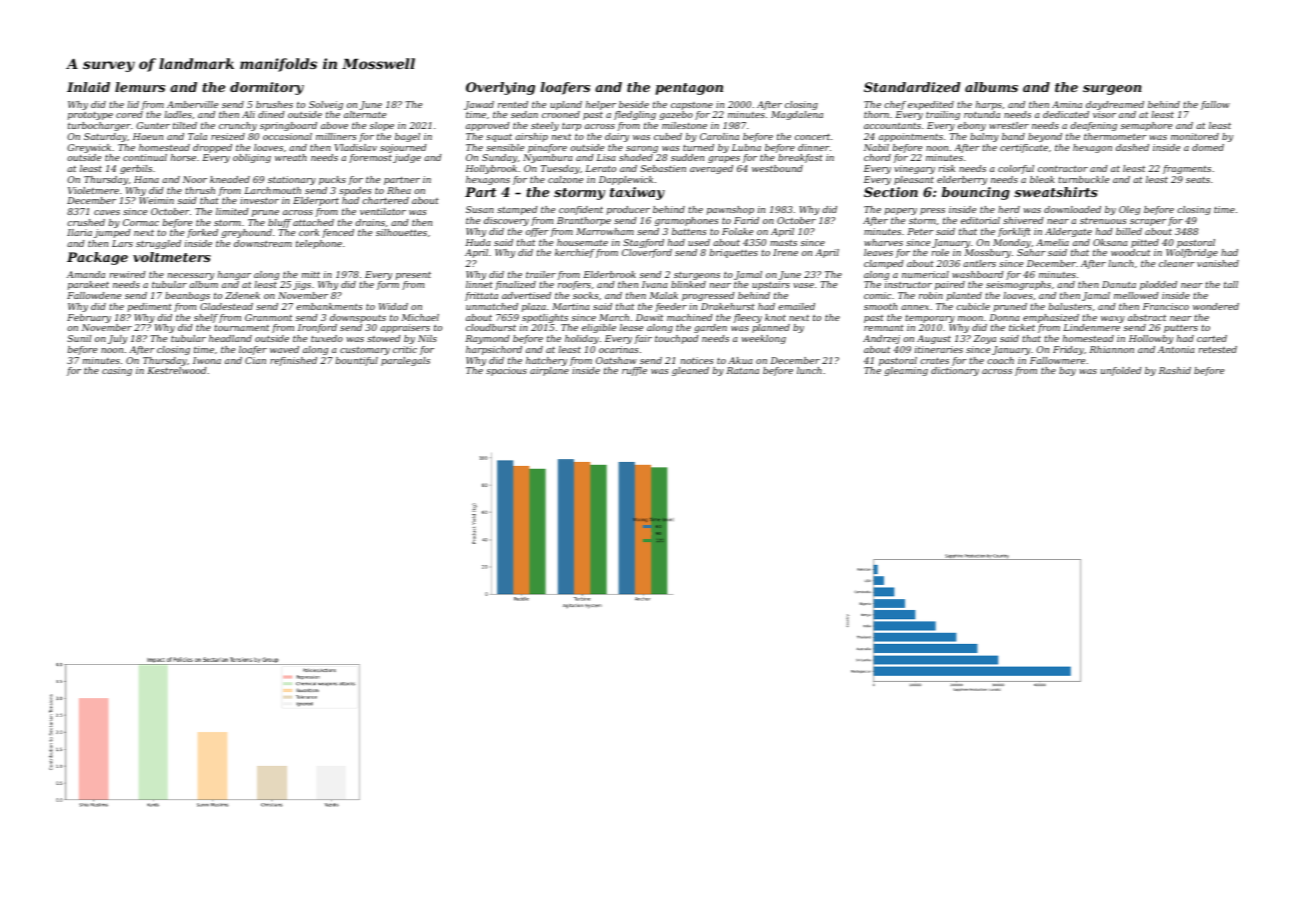  What do you see at coordinates (684, 125) in the screenshot?
I see `milestone` at bounding box center [684, 125].
